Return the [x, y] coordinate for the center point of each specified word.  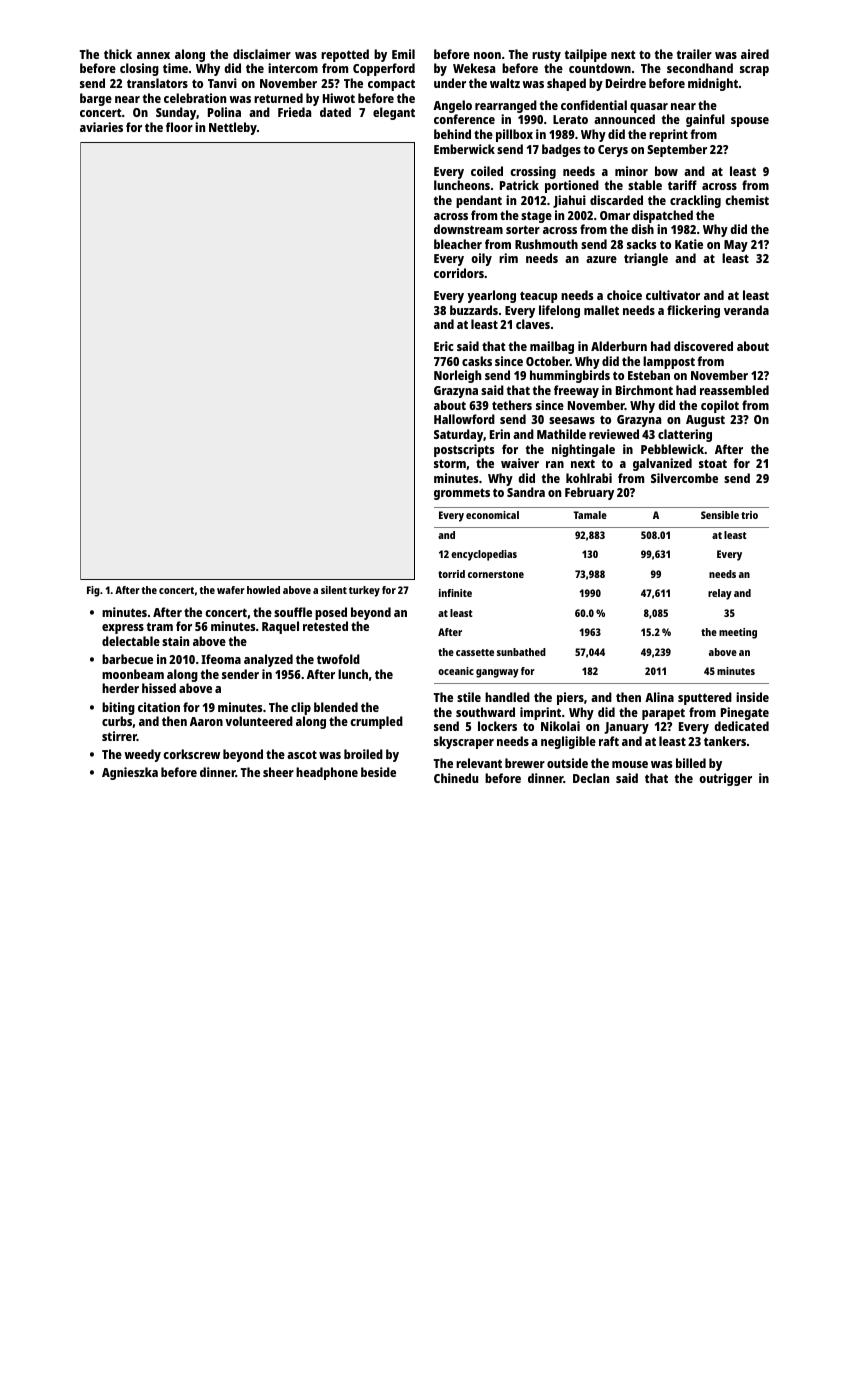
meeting [738, 633]
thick [118, 54]
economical [492, 515]
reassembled [734, 390]
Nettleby [233, 128]
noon [487, 55]
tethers [512, 405]
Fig [93, 591]
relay [720, 594]
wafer [231, 590]
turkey [364, 591]
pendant [479, 201]
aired [755, 54]
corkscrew [191, 754]
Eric [444, 346]
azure [601, 259]
